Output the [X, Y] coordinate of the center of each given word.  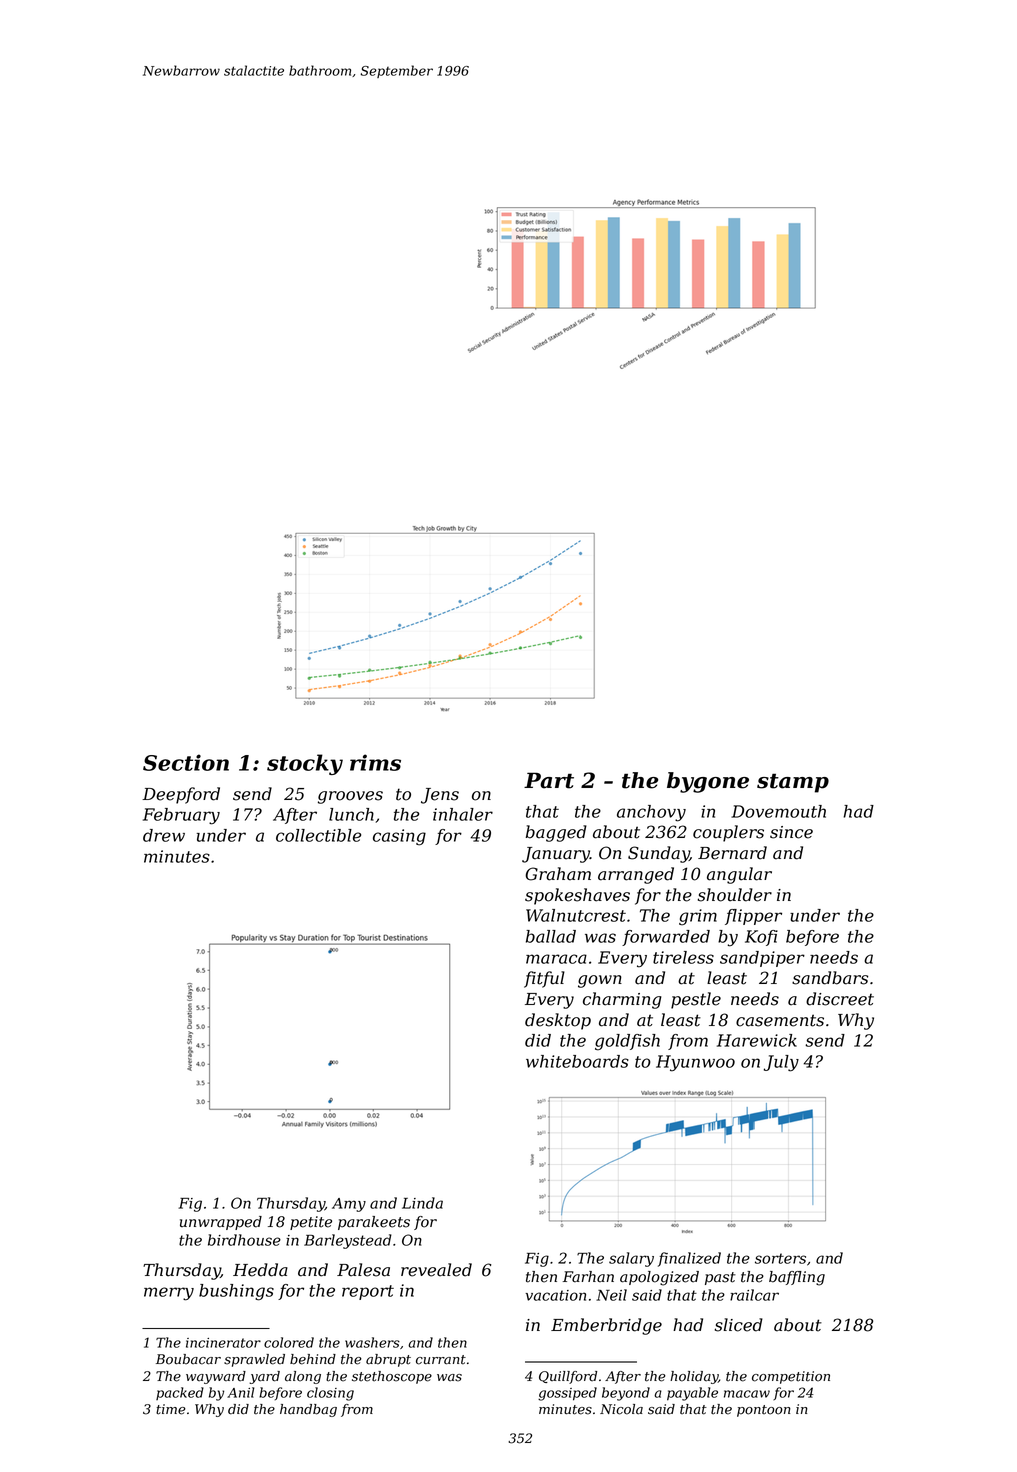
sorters [780, 1258]
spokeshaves [577, 896]
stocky [305, 764]
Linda [422, 1203]
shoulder [735, 895]
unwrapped [221, 1223]
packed [180, 1393]
